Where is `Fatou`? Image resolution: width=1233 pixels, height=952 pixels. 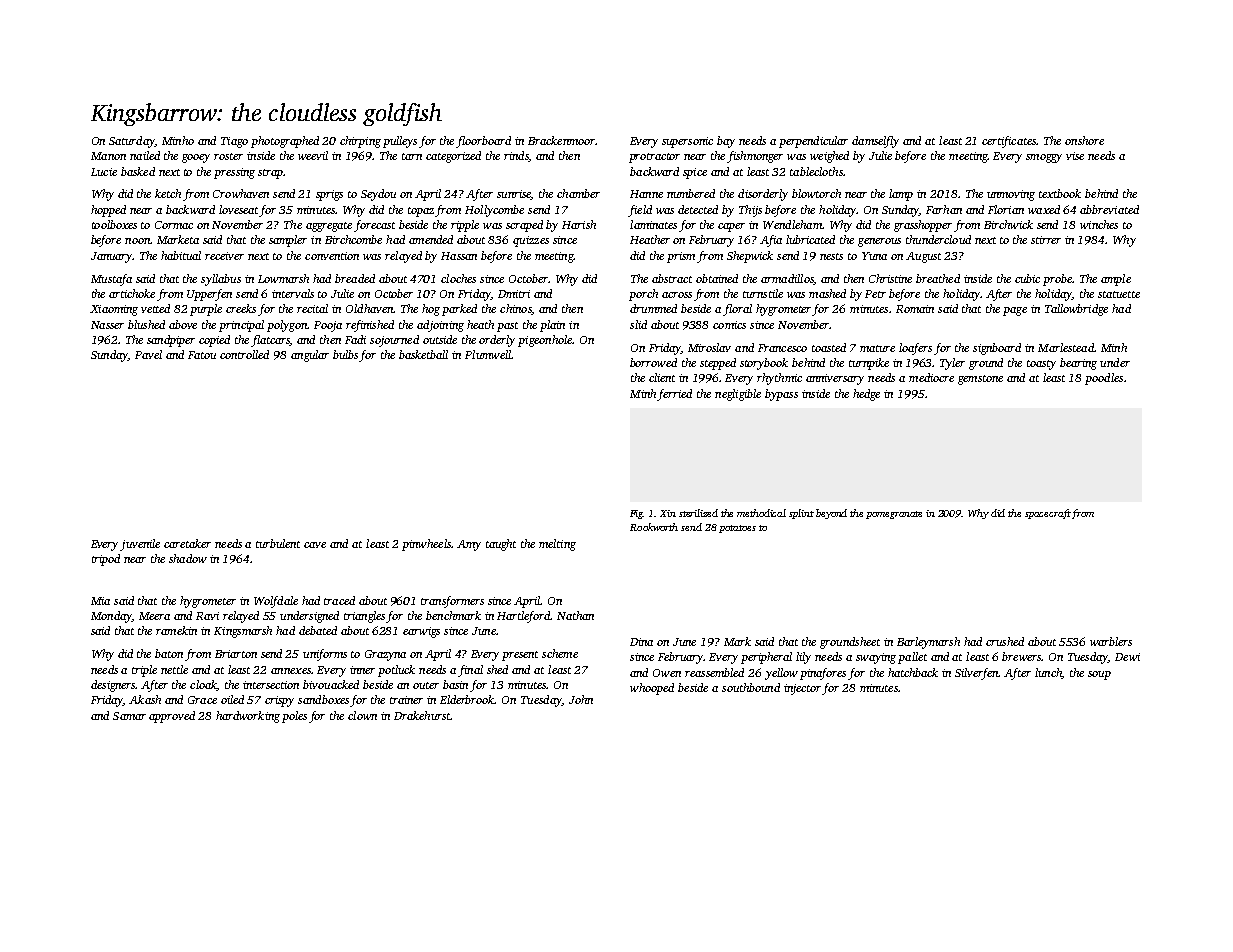 Fatou is located at coordinates (202, 355).
